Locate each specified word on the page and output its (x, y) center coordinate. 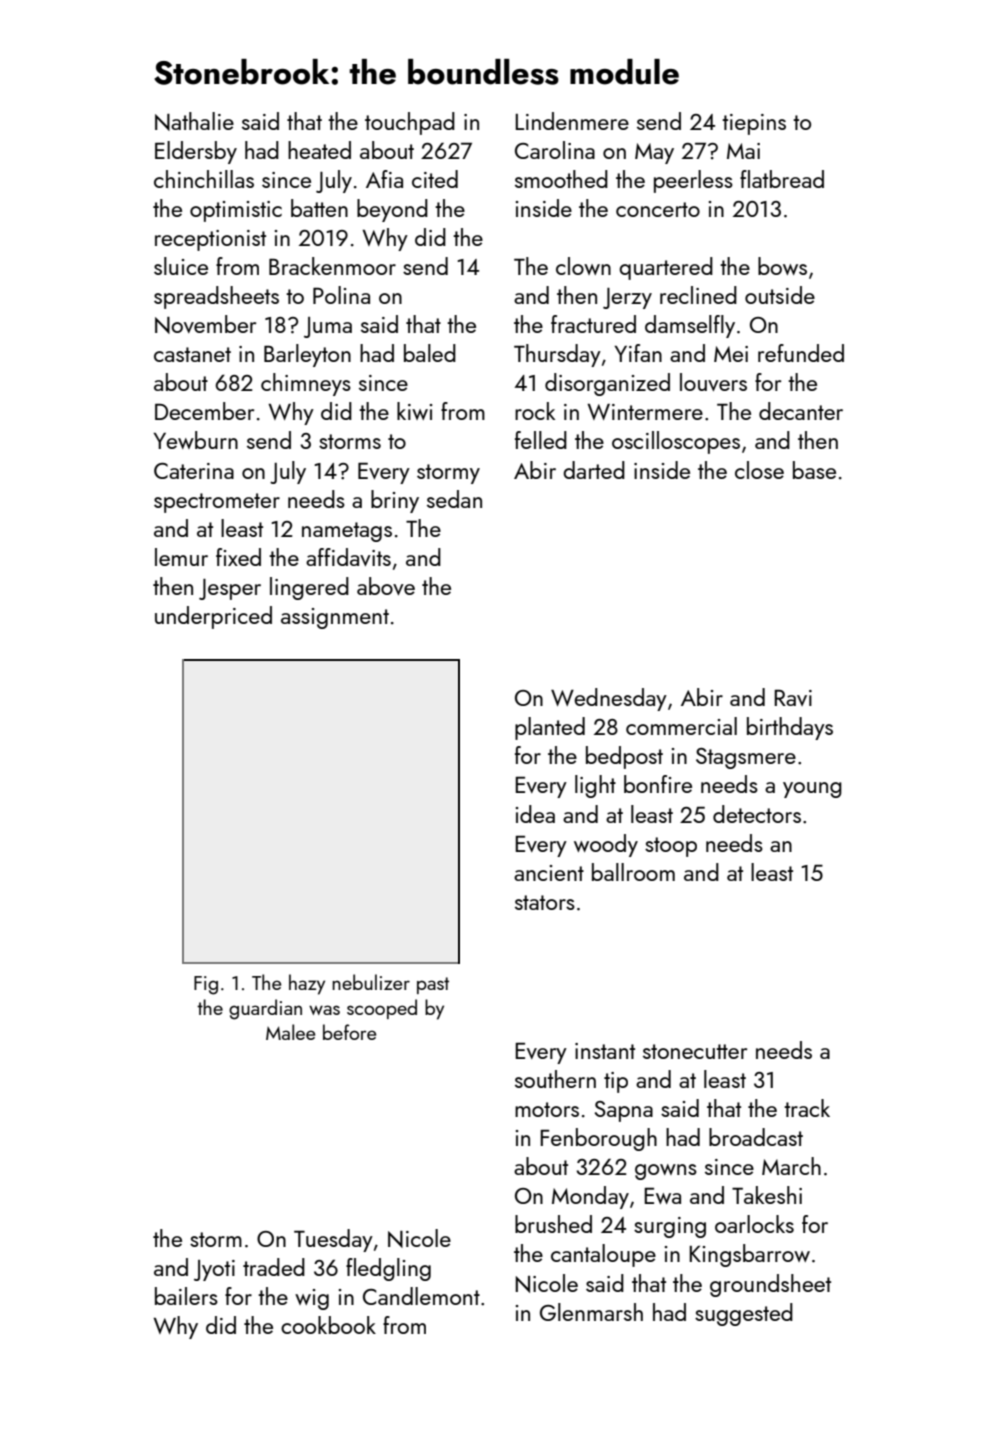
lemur (181, 557)
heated (319, 150)
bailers (186, 1296)
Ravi (793, 698)
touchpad (410, 123)
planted (550, 728)
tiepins (754, 124)
